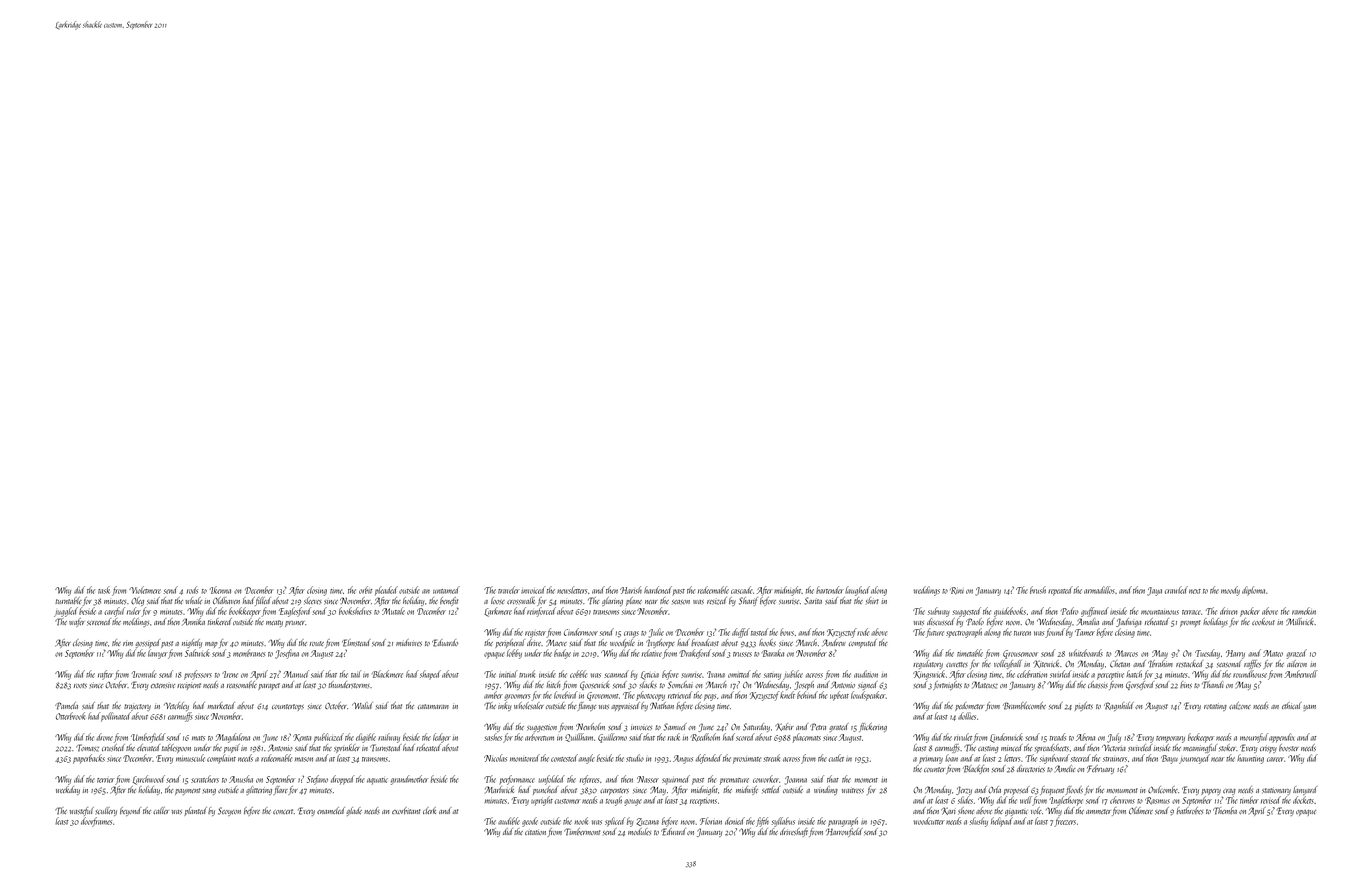 The image size is (1372, 887). What do you see at coordinates (1253, 591) in the screenshot?
I see `diploma` at bounding box center [1253, 591].
